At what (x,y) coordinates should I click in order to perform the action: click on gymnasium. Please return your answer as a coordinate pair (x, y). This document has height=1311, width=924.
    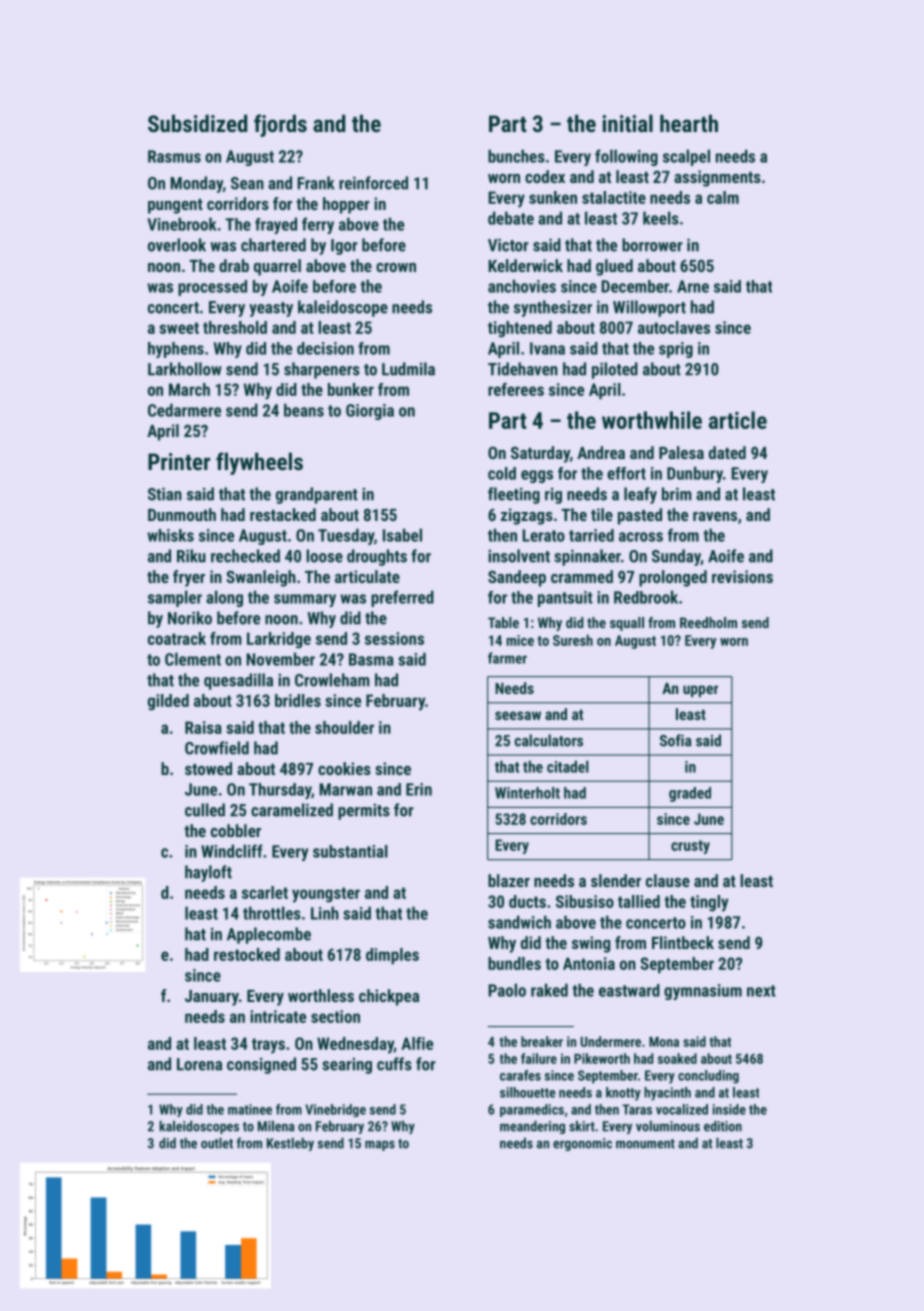
    Looking at the image, I should click on (703, 992).
